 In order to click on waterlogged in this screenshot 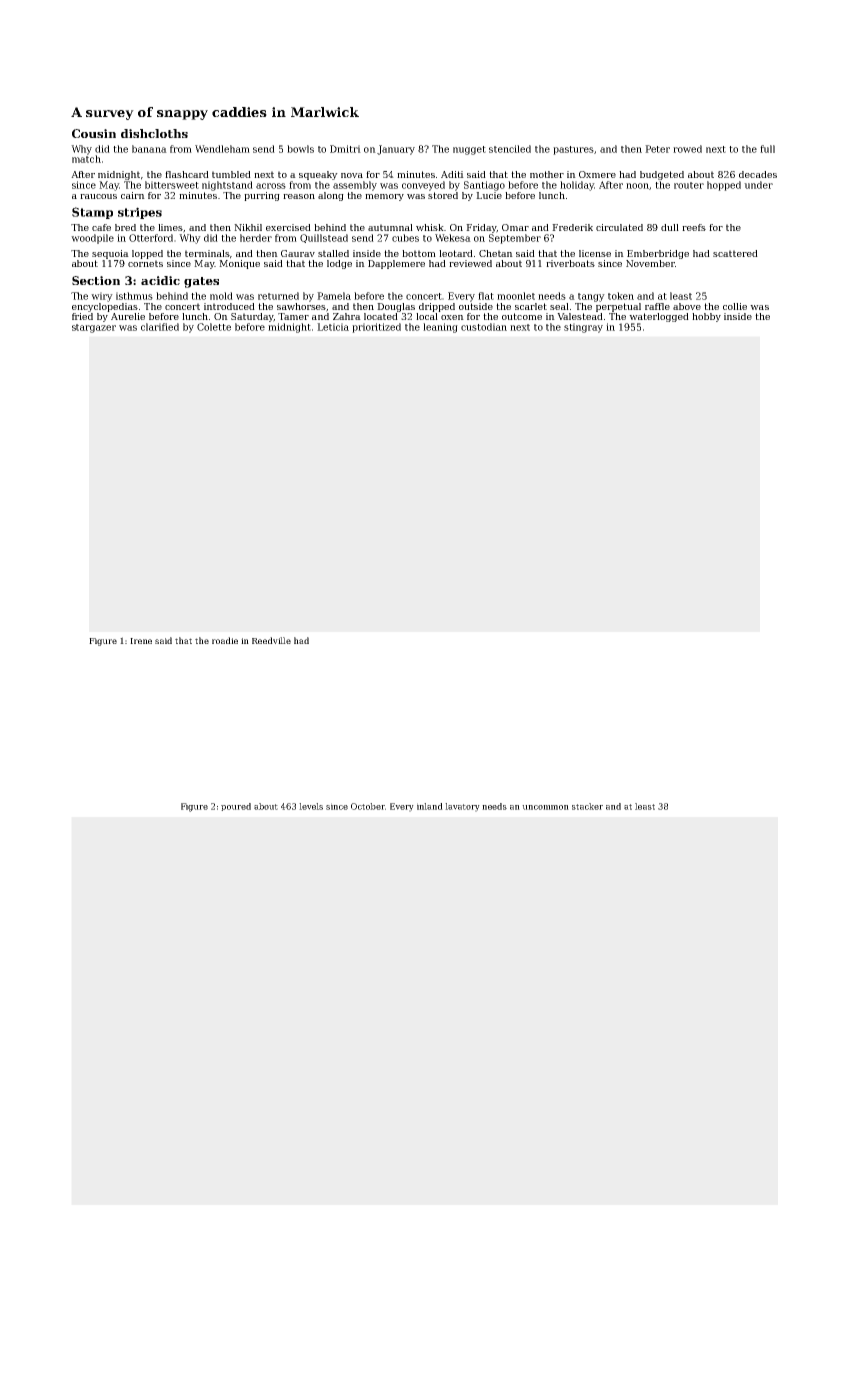, I will do `click(659, 317)`.
